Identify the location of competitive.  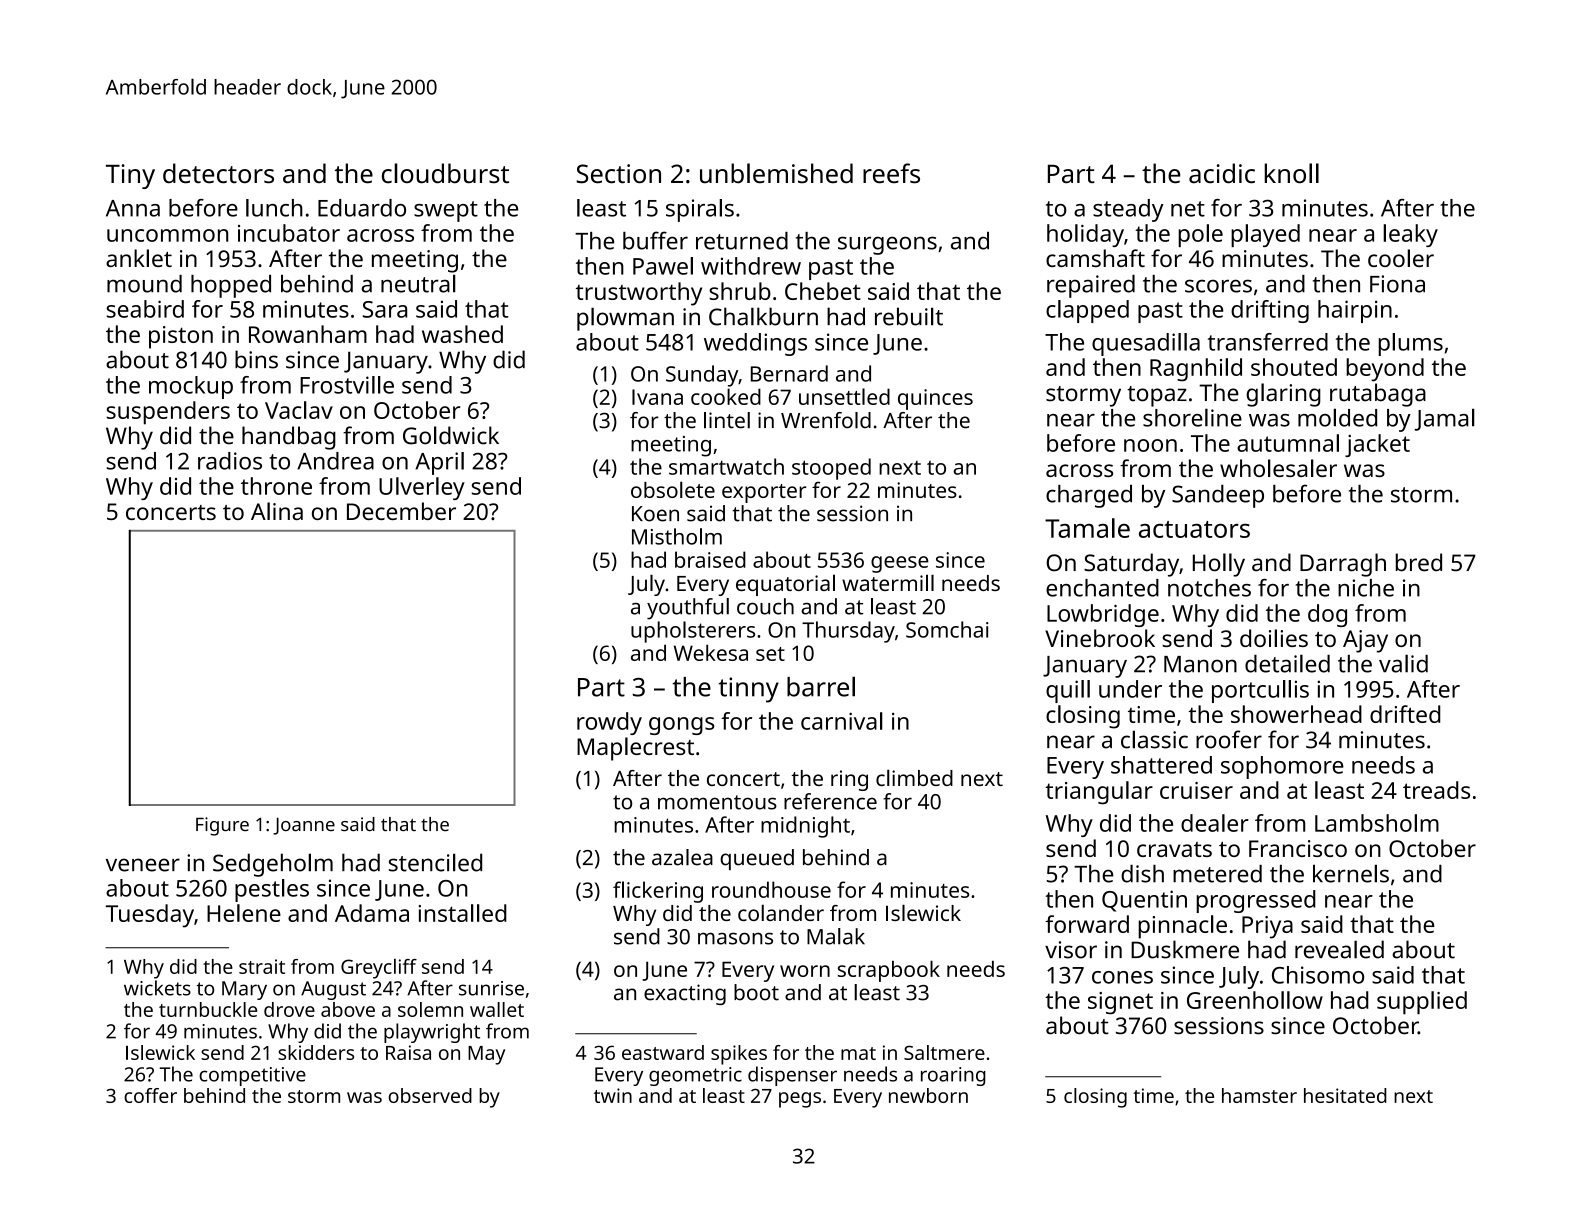
(252, 1076).
